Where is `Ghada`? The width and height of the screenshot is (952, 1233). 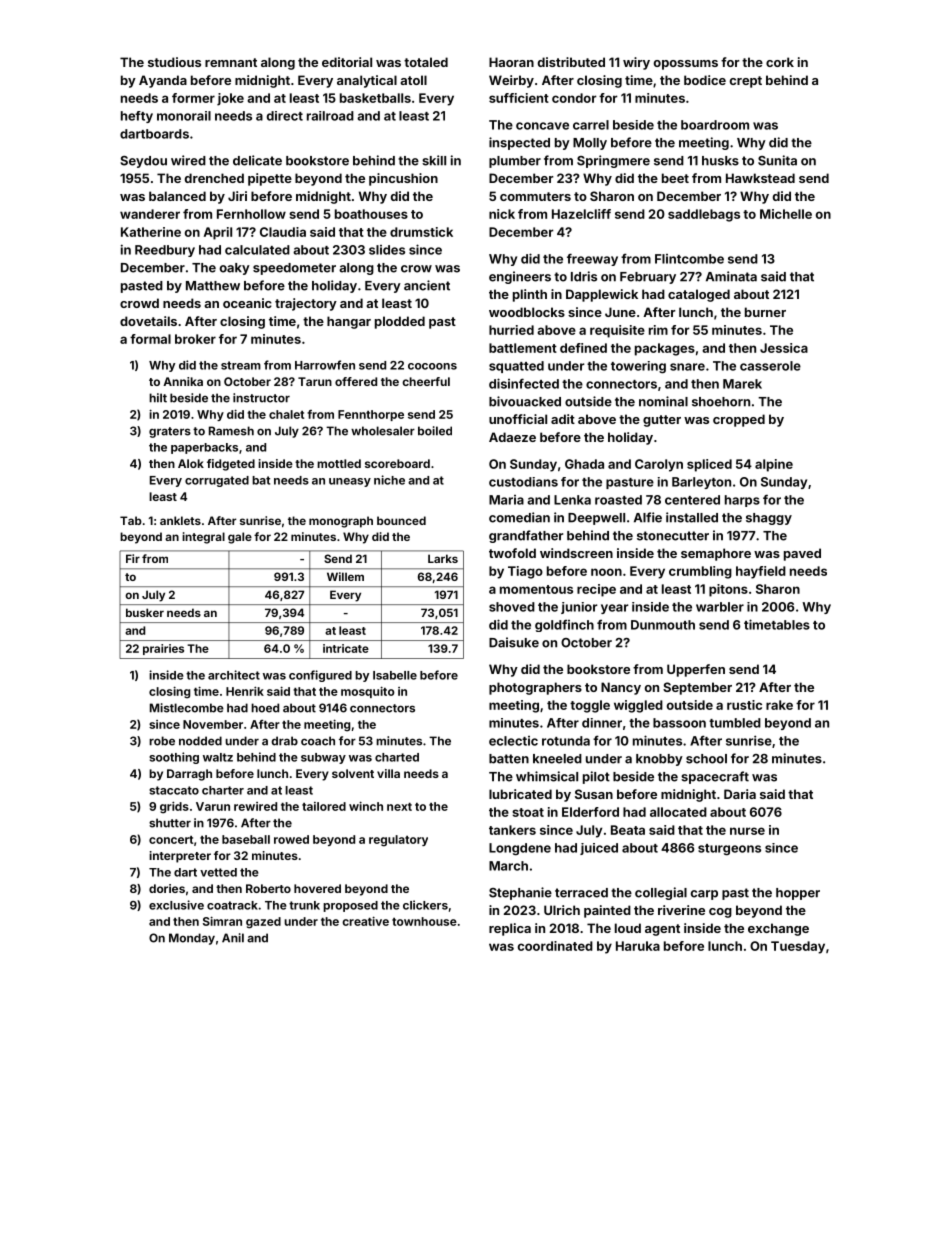
Ghada is located at coordinates (584, 464).
